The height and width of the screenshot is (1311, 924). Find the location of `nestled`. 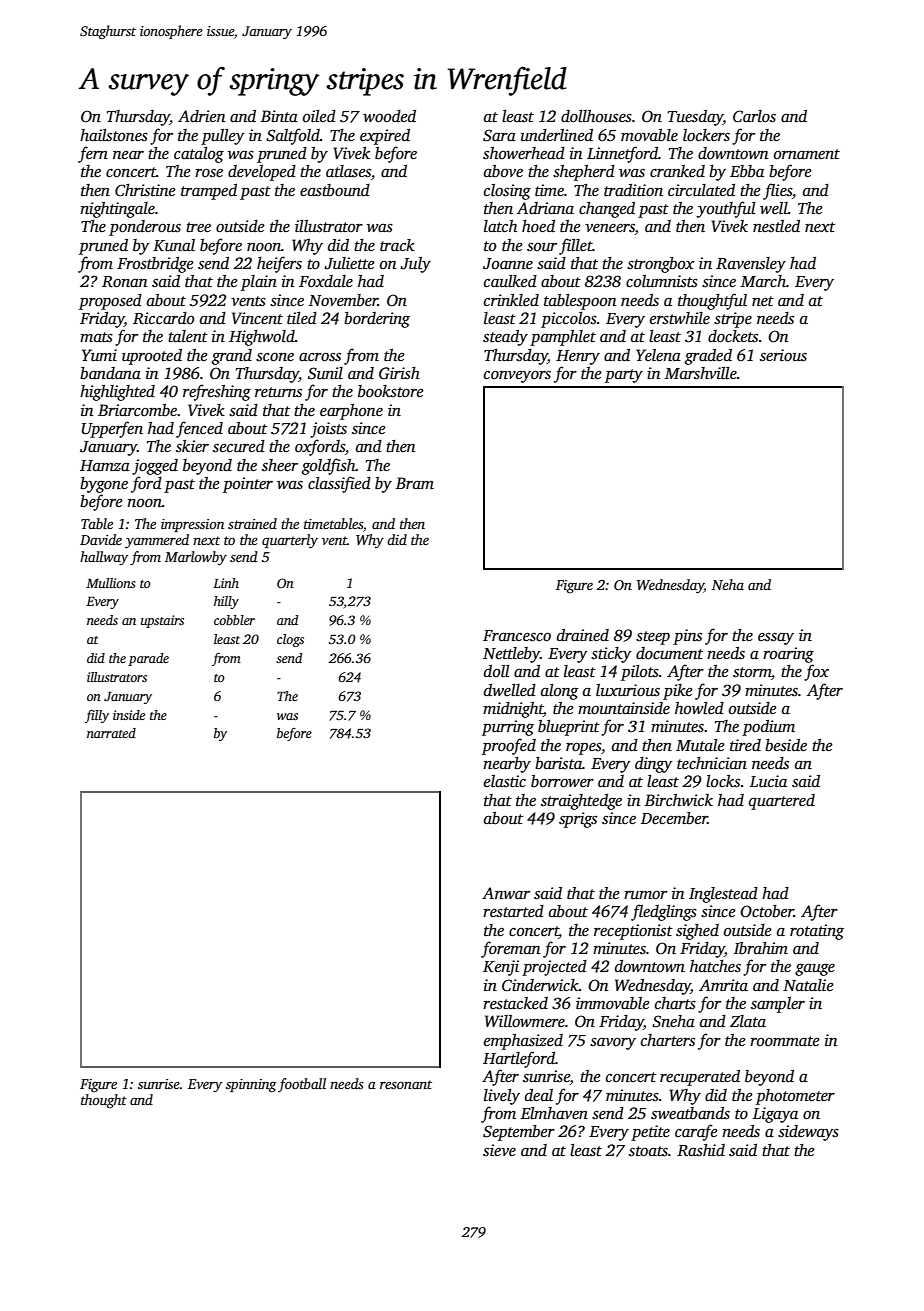

nestled is located at coordinates (776, 226).
